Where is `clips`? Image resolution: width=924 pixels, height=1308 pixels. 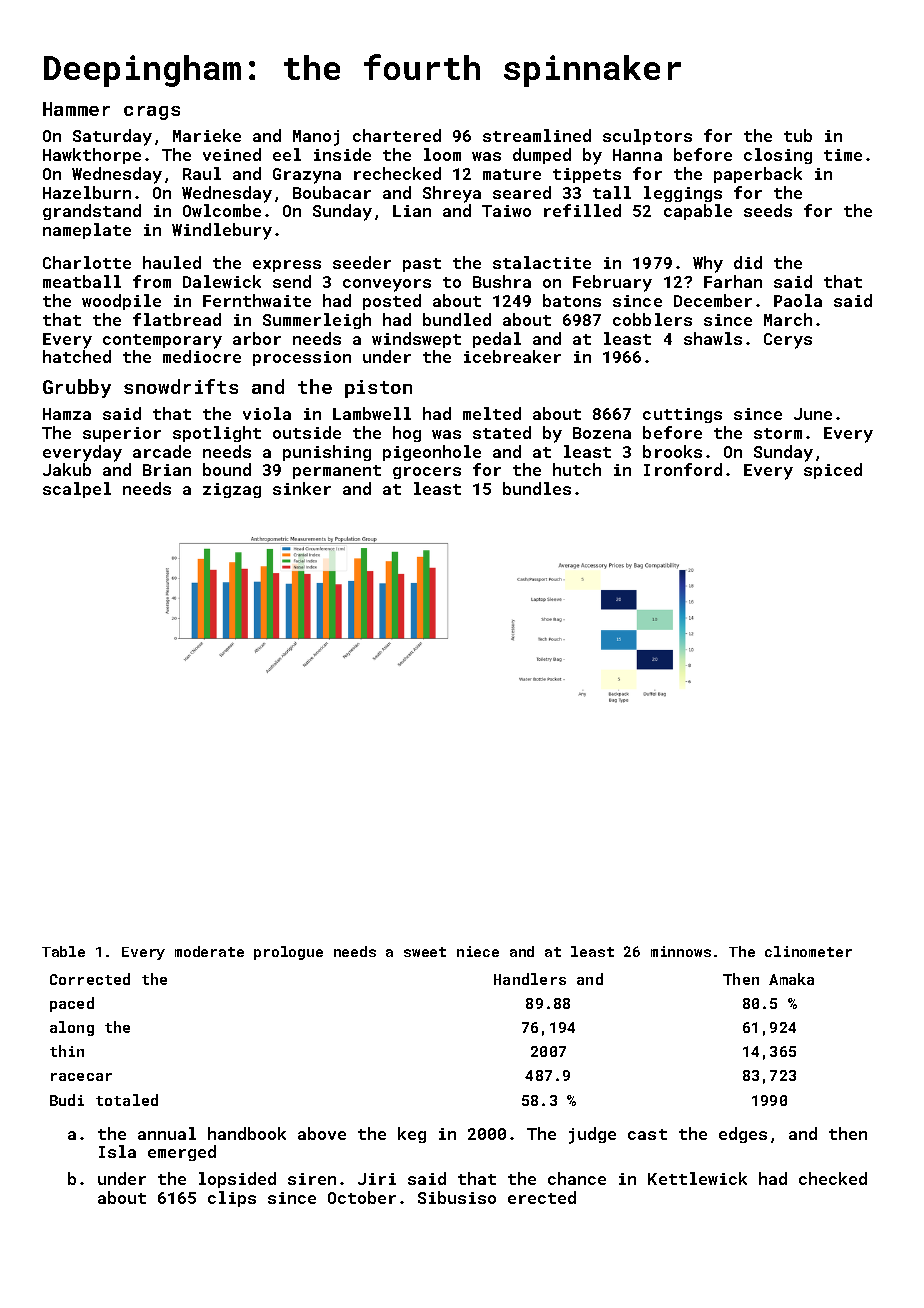
clips is located at coordinates (232, 1199).
